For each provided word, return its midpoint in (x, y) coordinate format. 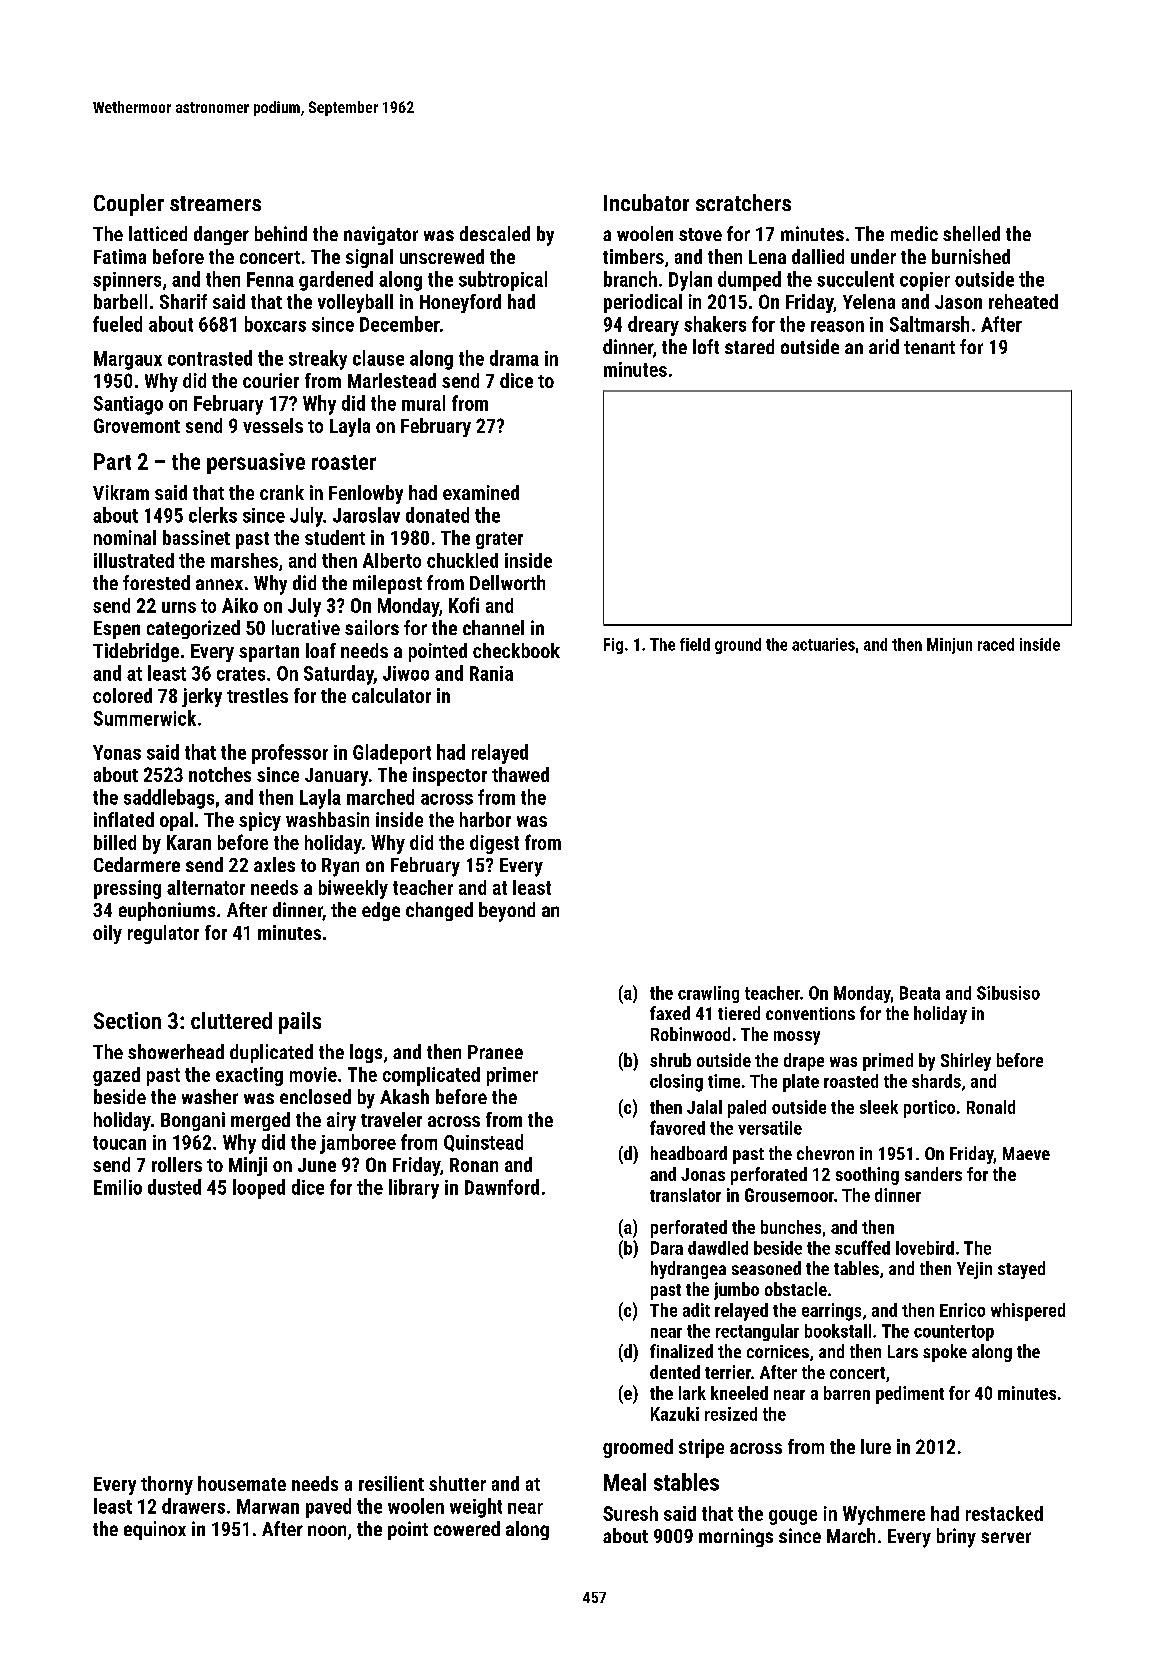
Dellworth (507, 582)
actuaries (823, 644)
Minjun (949, 646)
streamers (215, 203)
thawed (520, 774)
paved (328, 1508)
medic (914, 233)
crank (282, 492)
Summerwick (145, 718)
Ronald (991, 1107)
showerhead (176, 1051)
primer (512, 1076)
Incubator (646, 202)
